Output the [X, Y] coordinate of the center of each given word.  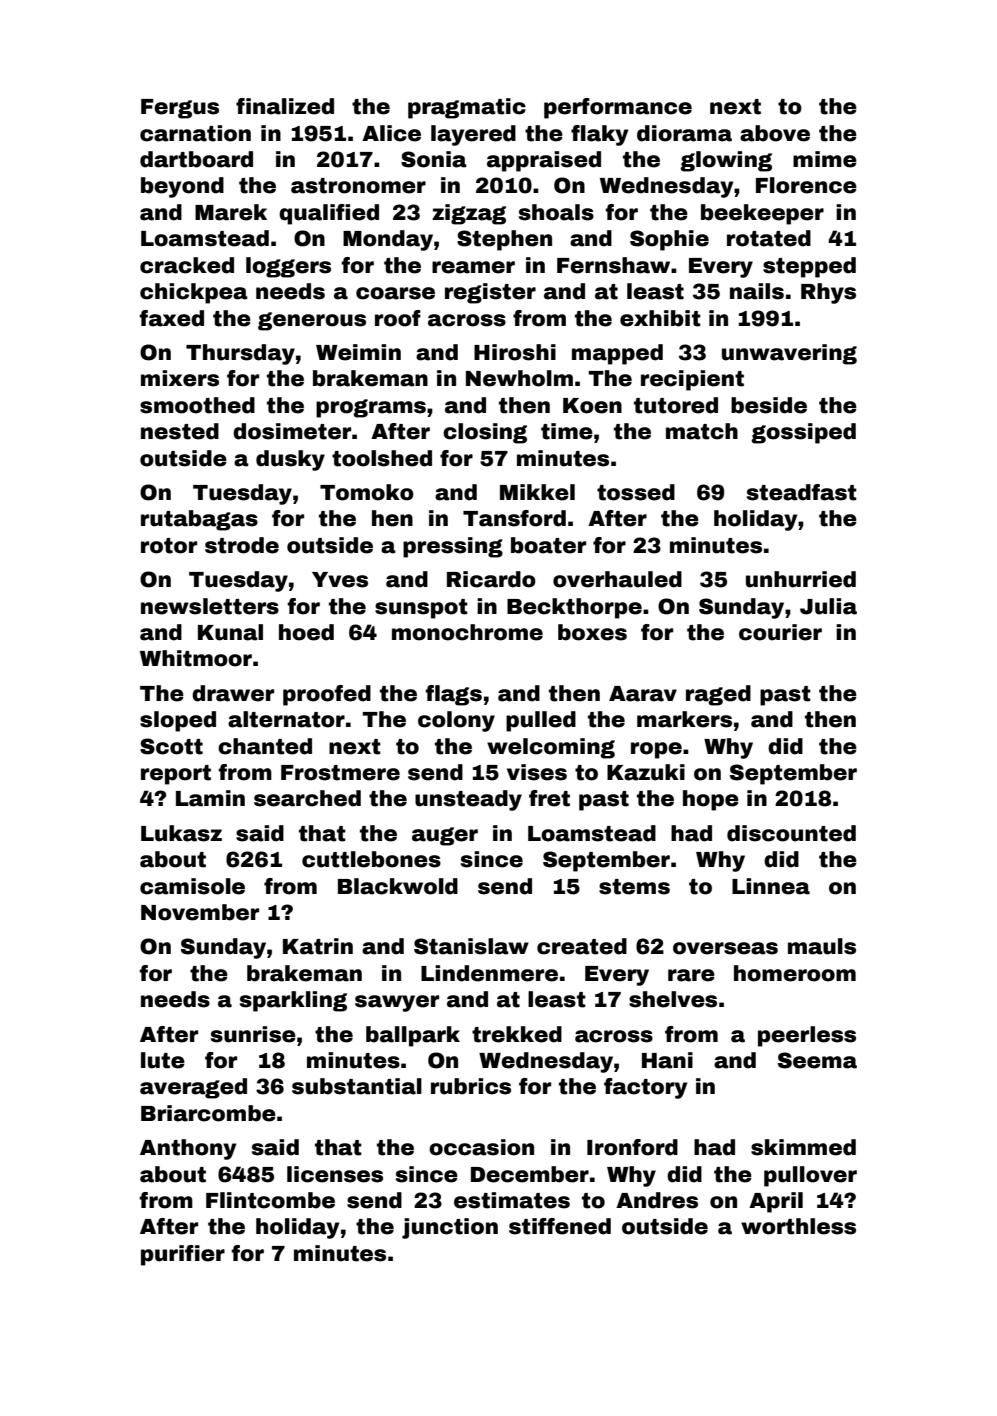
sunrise [253, 1034]
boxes [592, 632]
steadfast [802, 492]
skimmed [803, 1147]
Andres [657, 1200]
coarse [395, 293]
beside [769, 405]
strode [242, 545]
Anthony [188, 1149]
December [530, 1174]
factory [645, 1088]
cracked [187, 265]
